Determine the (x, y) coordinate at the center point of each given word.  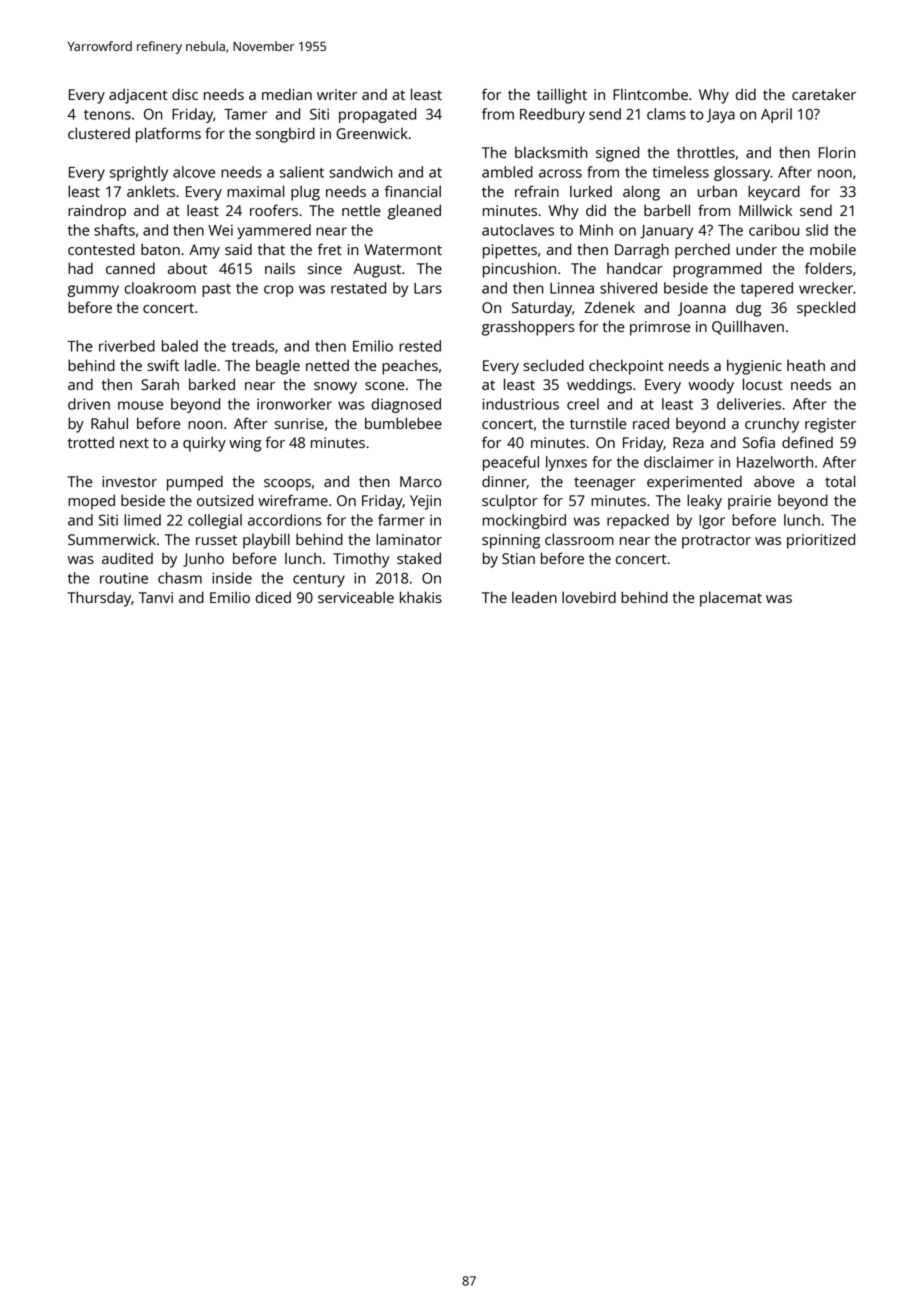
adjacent (138, 96)
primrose (660, 328)
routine (124, 578)
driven (89, 404)
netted (327, 365)
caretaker (824, 94)
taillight (562, 96)
